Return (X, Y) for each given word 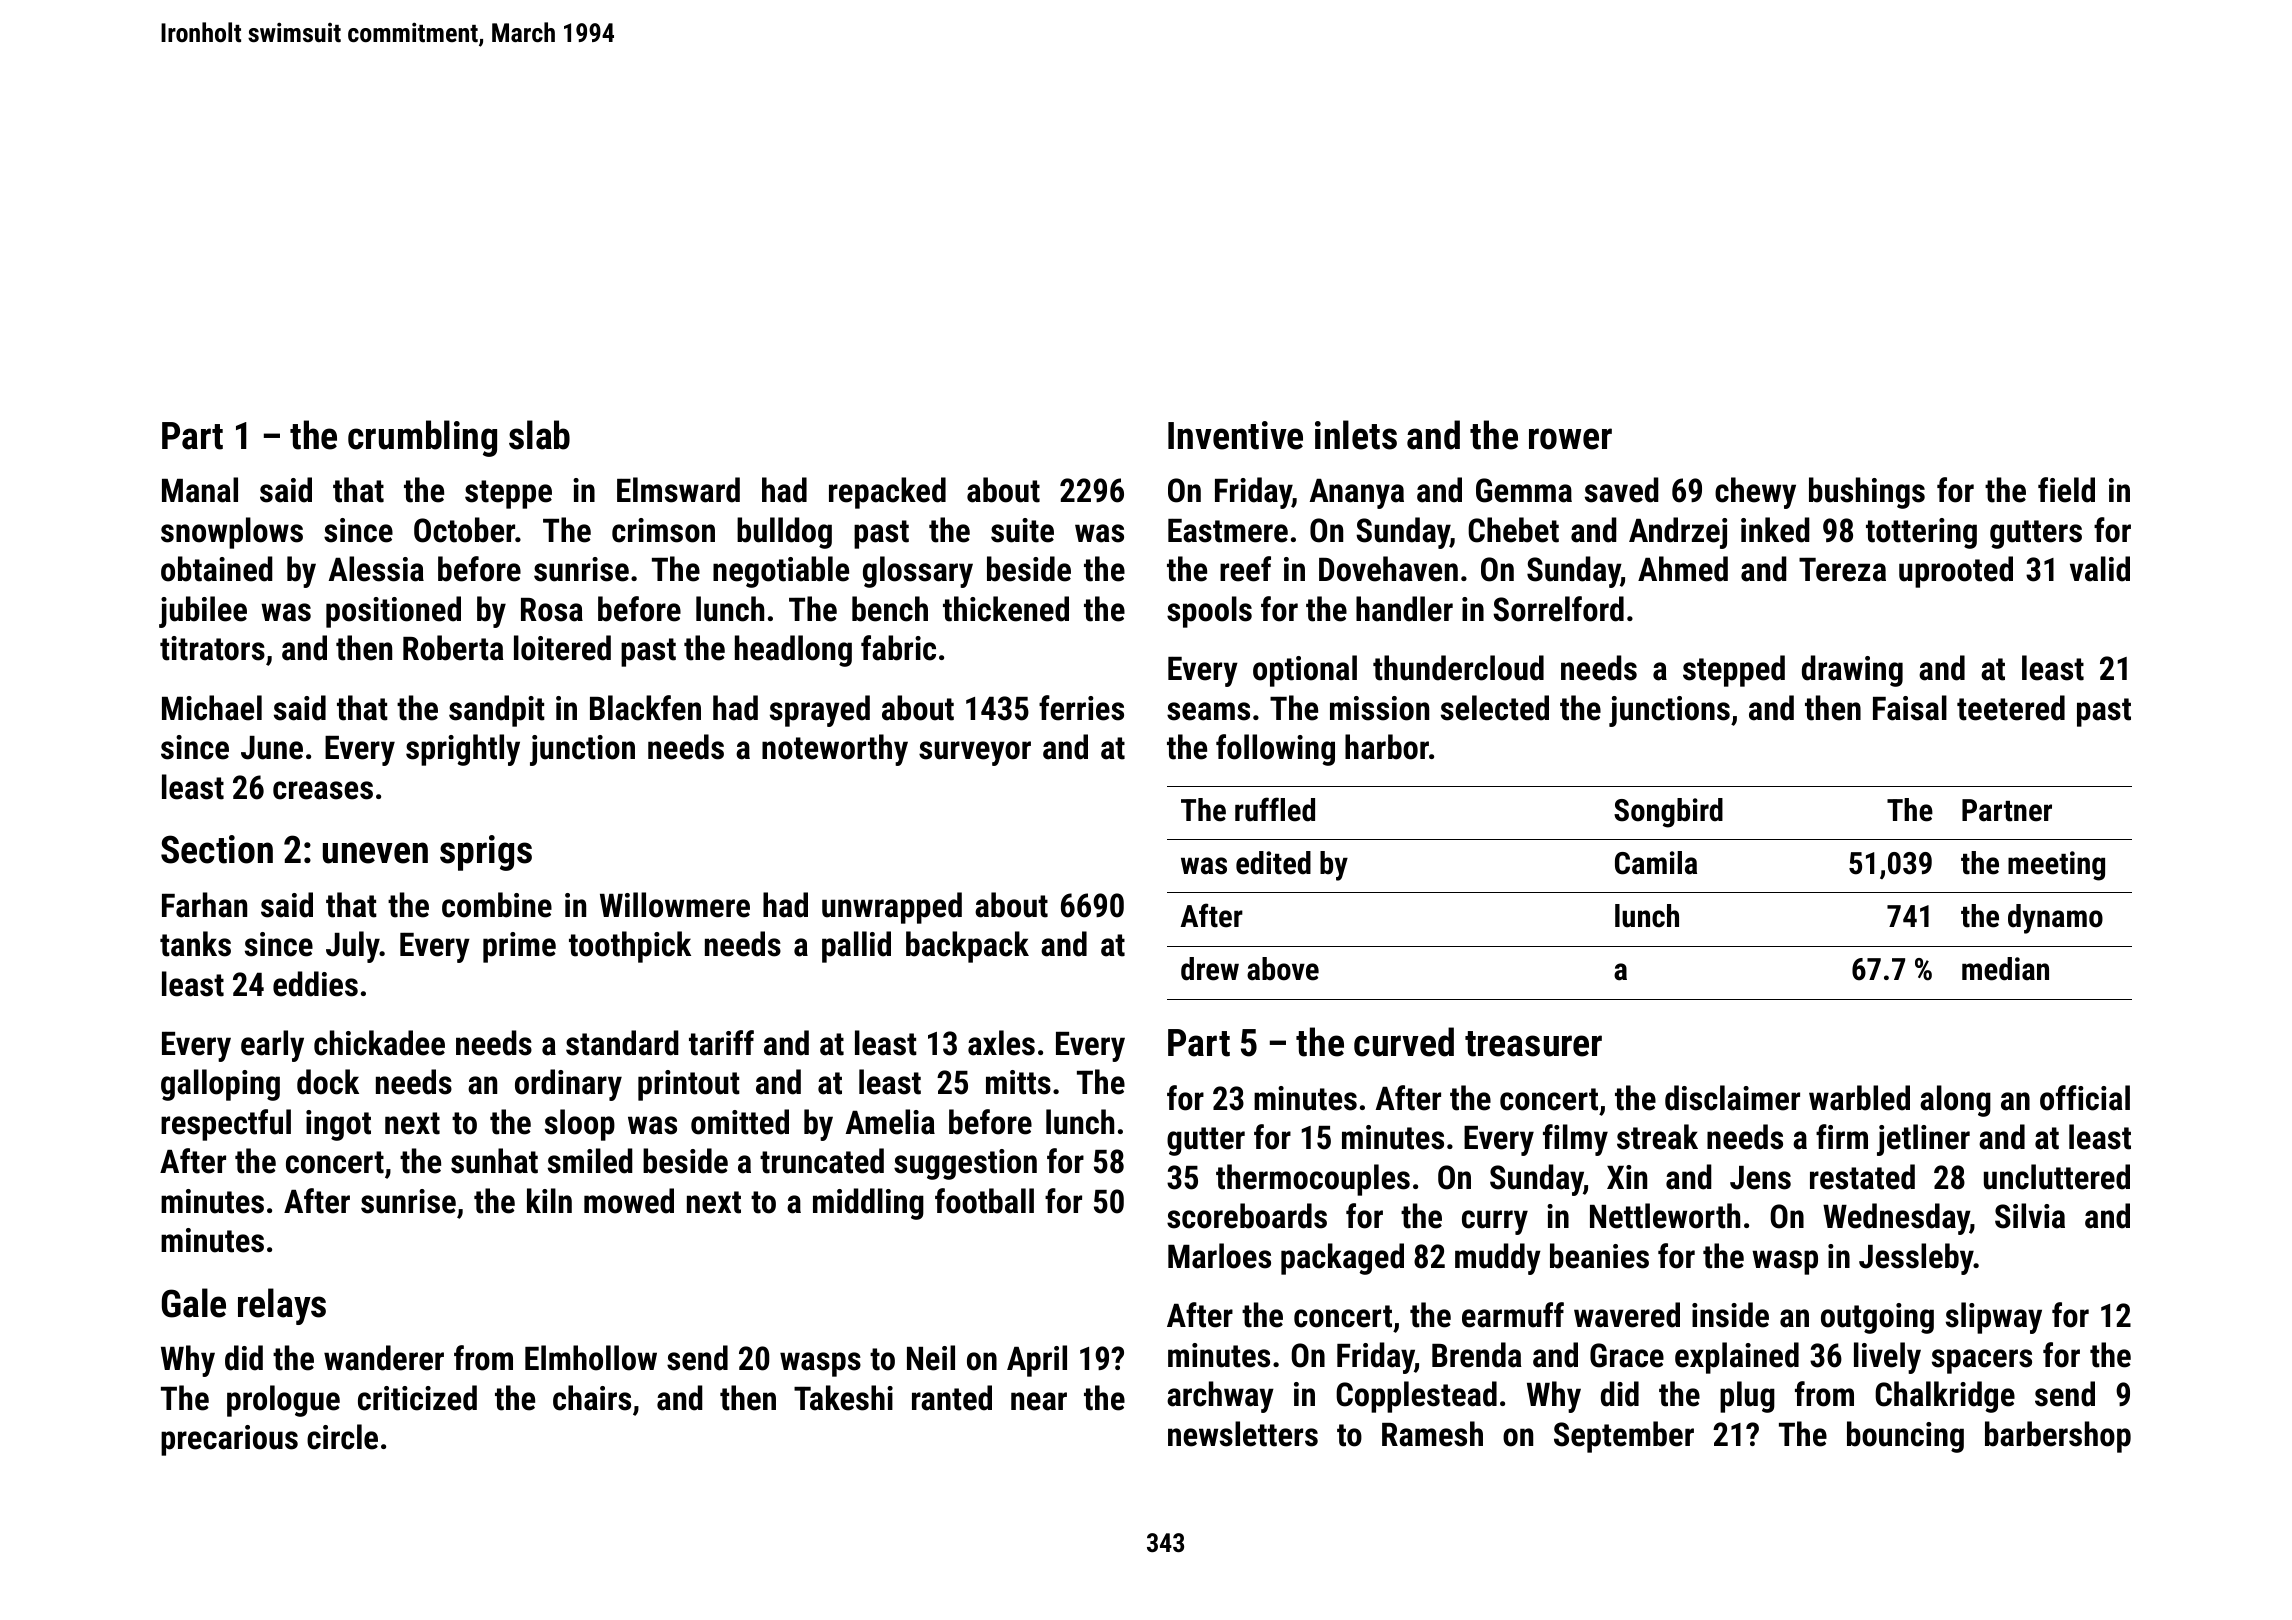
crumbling (422, 438)
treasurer (1533, 1044)
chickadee (379, 1043)
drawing (1852, 671)
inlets (1356, 435)
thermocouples (1313, 1180)
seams (1208, 711)
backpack (967, 947)
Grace (1627, 1355)
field (2066, 490)
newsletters (1243, 1434)
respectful (226, 1125)
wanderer (384, 1358)
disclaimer (1732, 1098)
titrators (212, 648)
